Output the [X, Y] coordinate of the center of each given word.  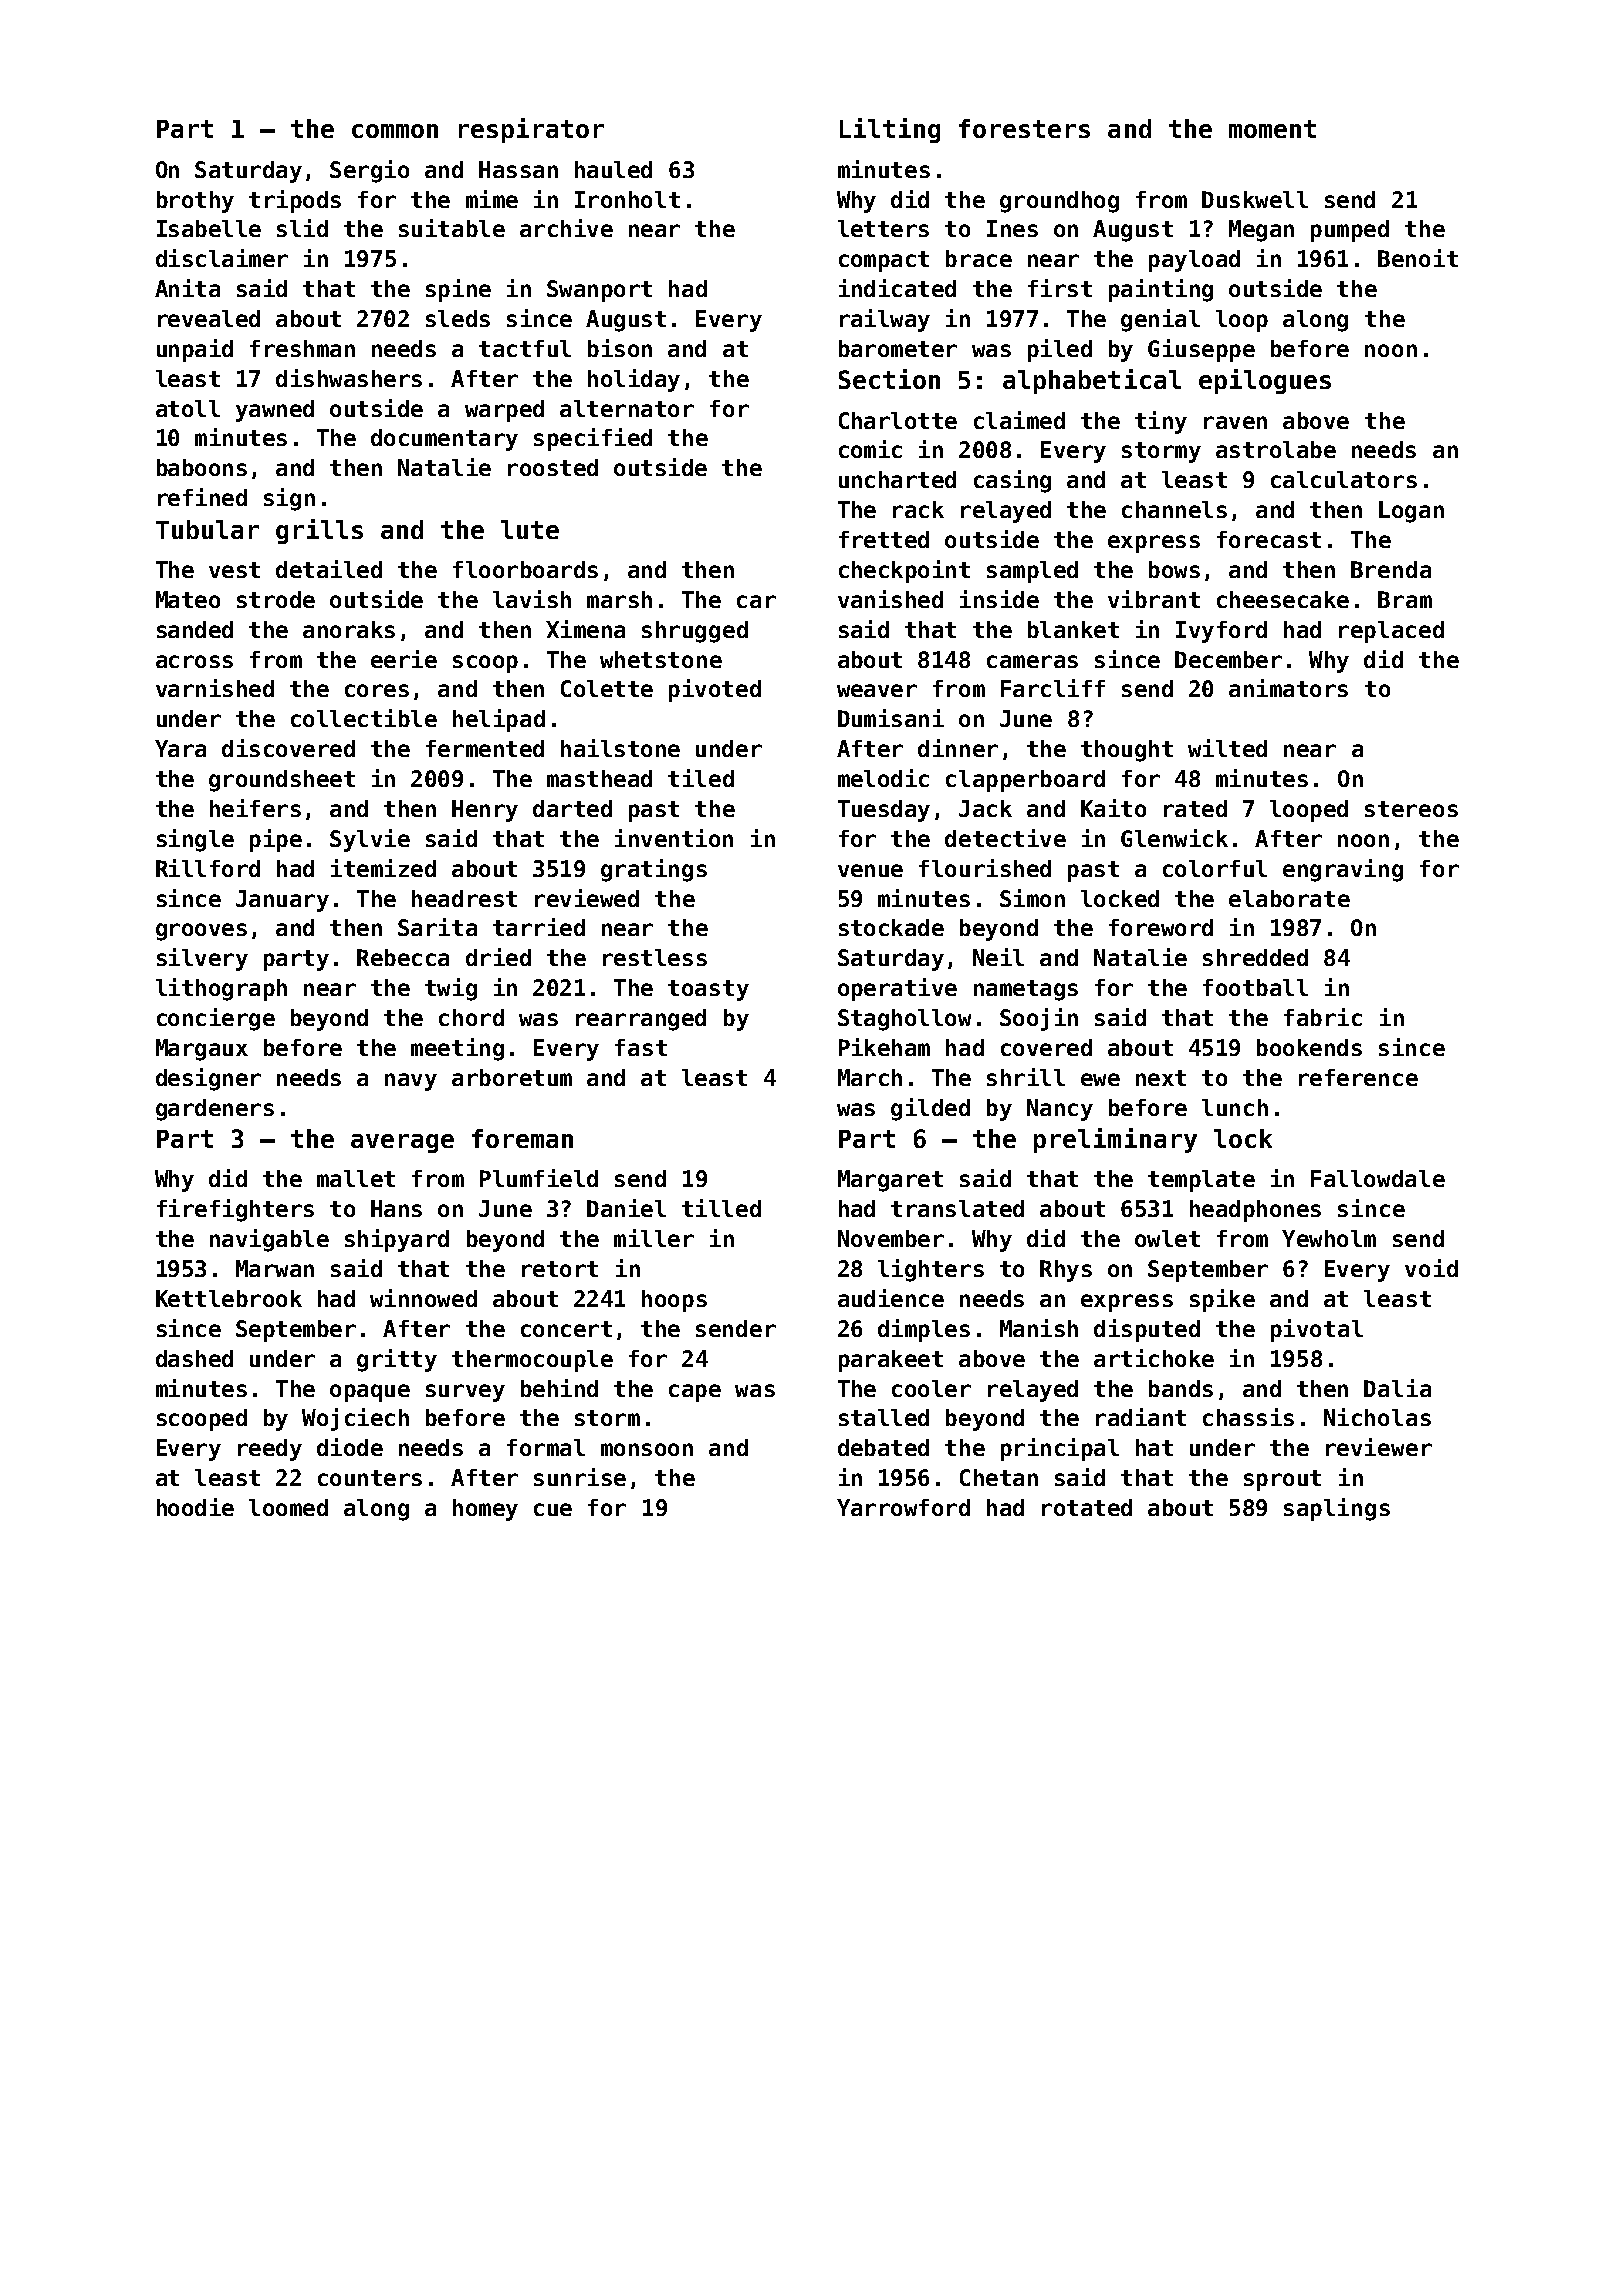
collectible [364, 718]
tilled [721, 1208]
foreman [522, 1138]
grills [319, 531]
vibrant [1154, 599]
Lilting [890, 130]
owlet [1167, 1238]
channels [1174, 509]
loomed [288, 1507]
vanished [890, 599]
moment [1272, 129]
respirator [531, 130]
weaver [877, 690]
